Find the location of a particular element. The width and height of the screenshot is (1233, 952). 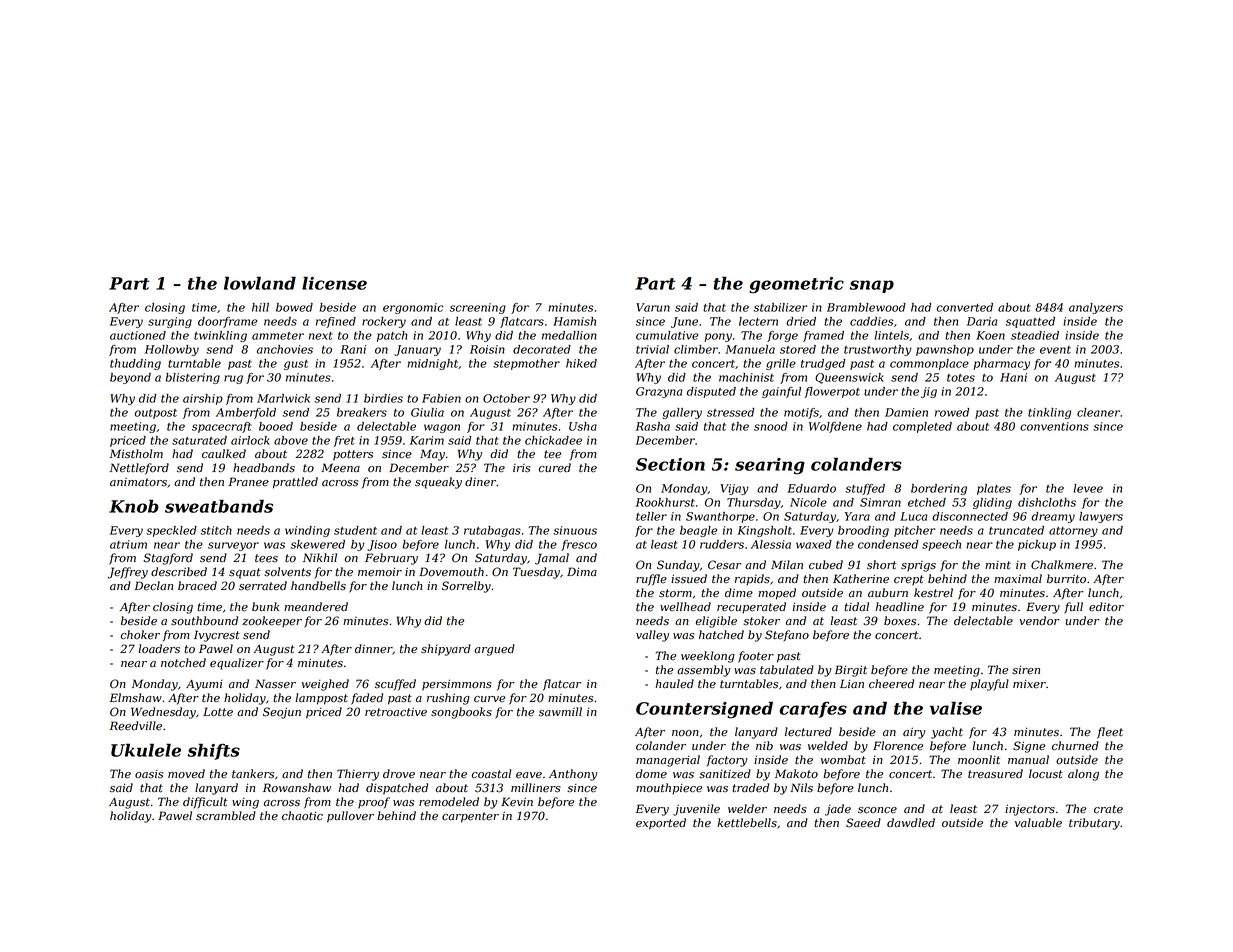

attorney is located at coordinates (1073, 532).
